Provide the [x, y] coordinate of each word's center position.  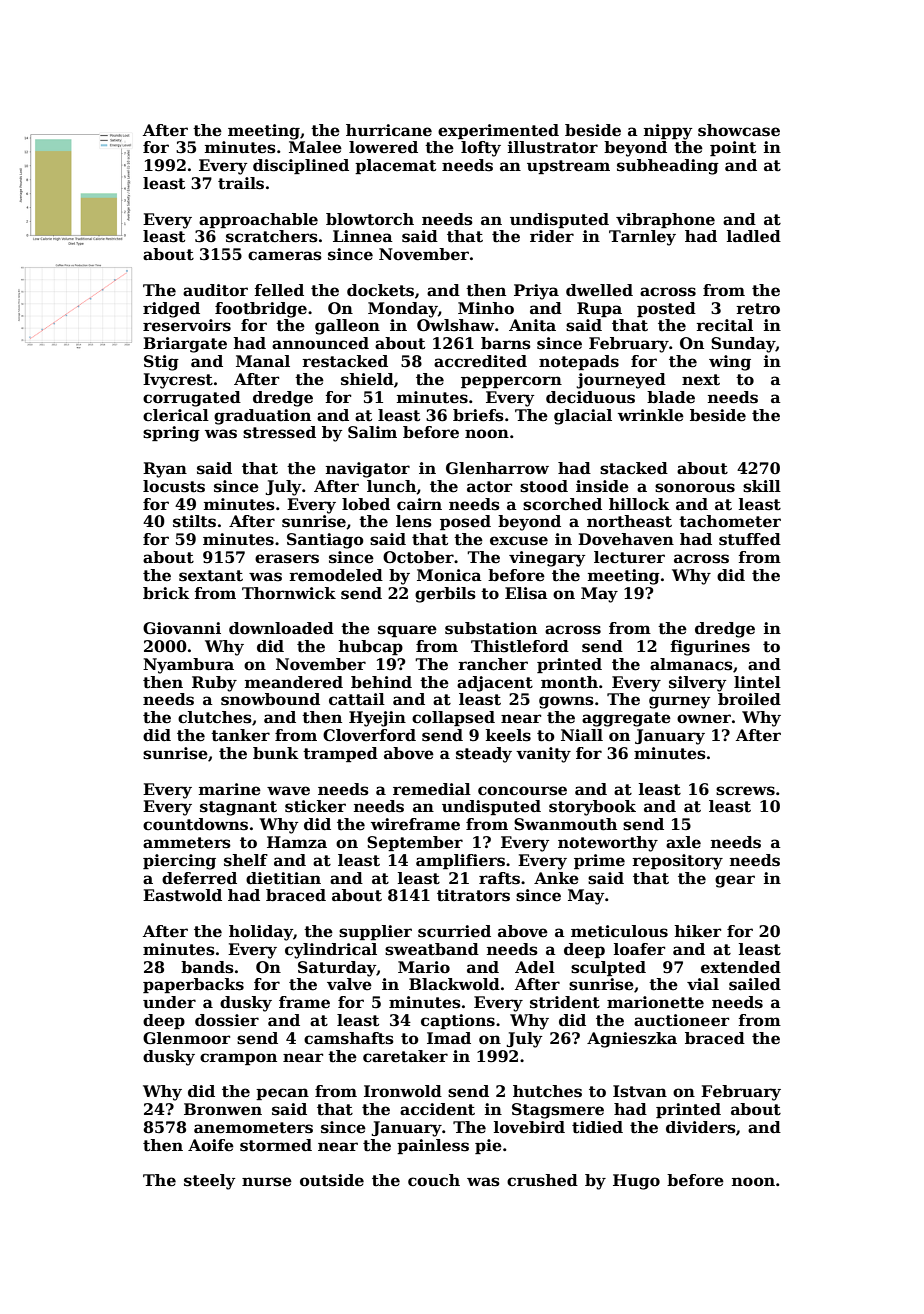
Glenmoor [186, 1038]
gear [735, 881]
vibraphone [665, 220]
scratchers [272, 236]
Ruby [214, 684]
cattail [357, 699]
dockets [380, 290]
